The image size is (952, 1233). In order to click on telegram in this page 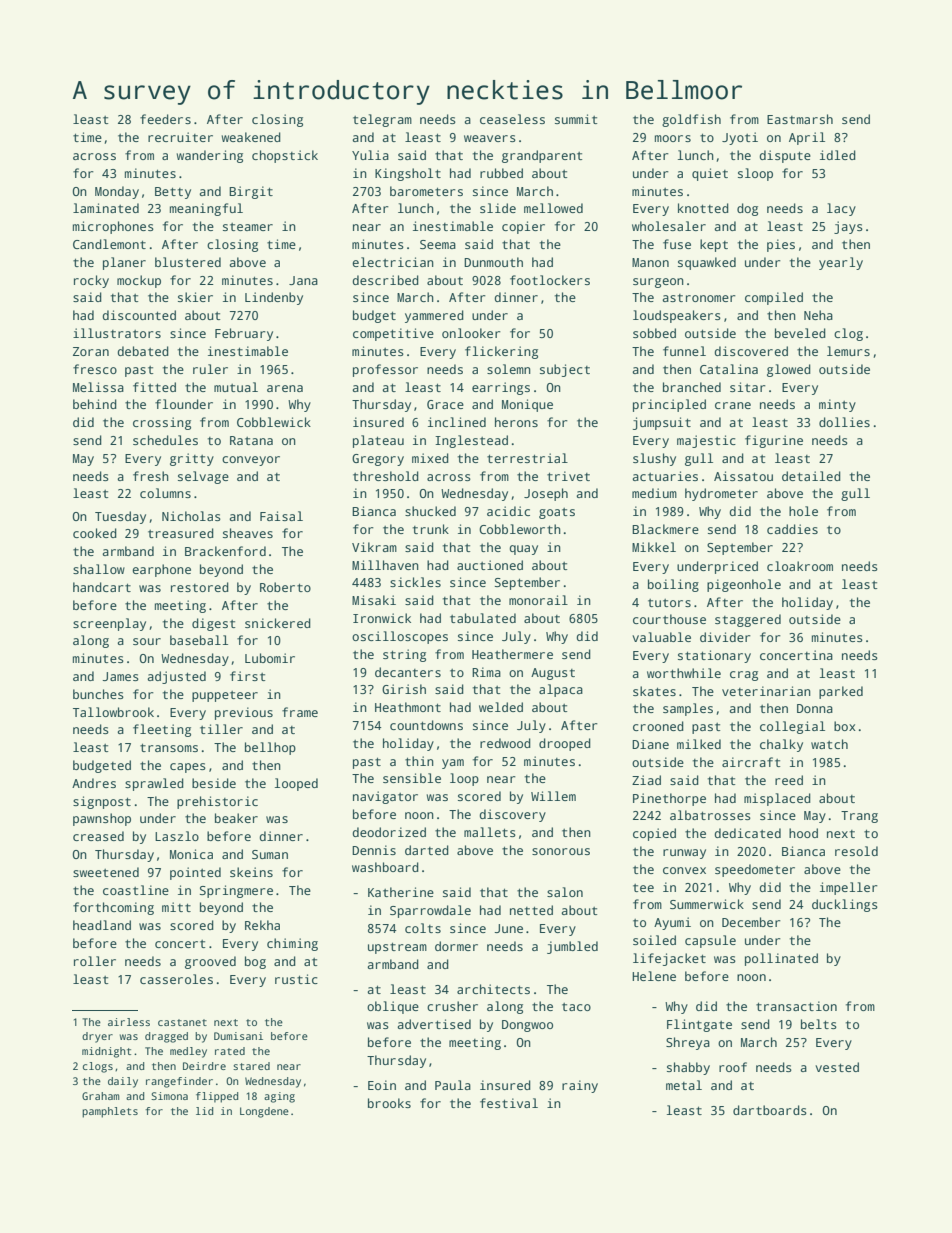, I will do `click(382, 120)`.
